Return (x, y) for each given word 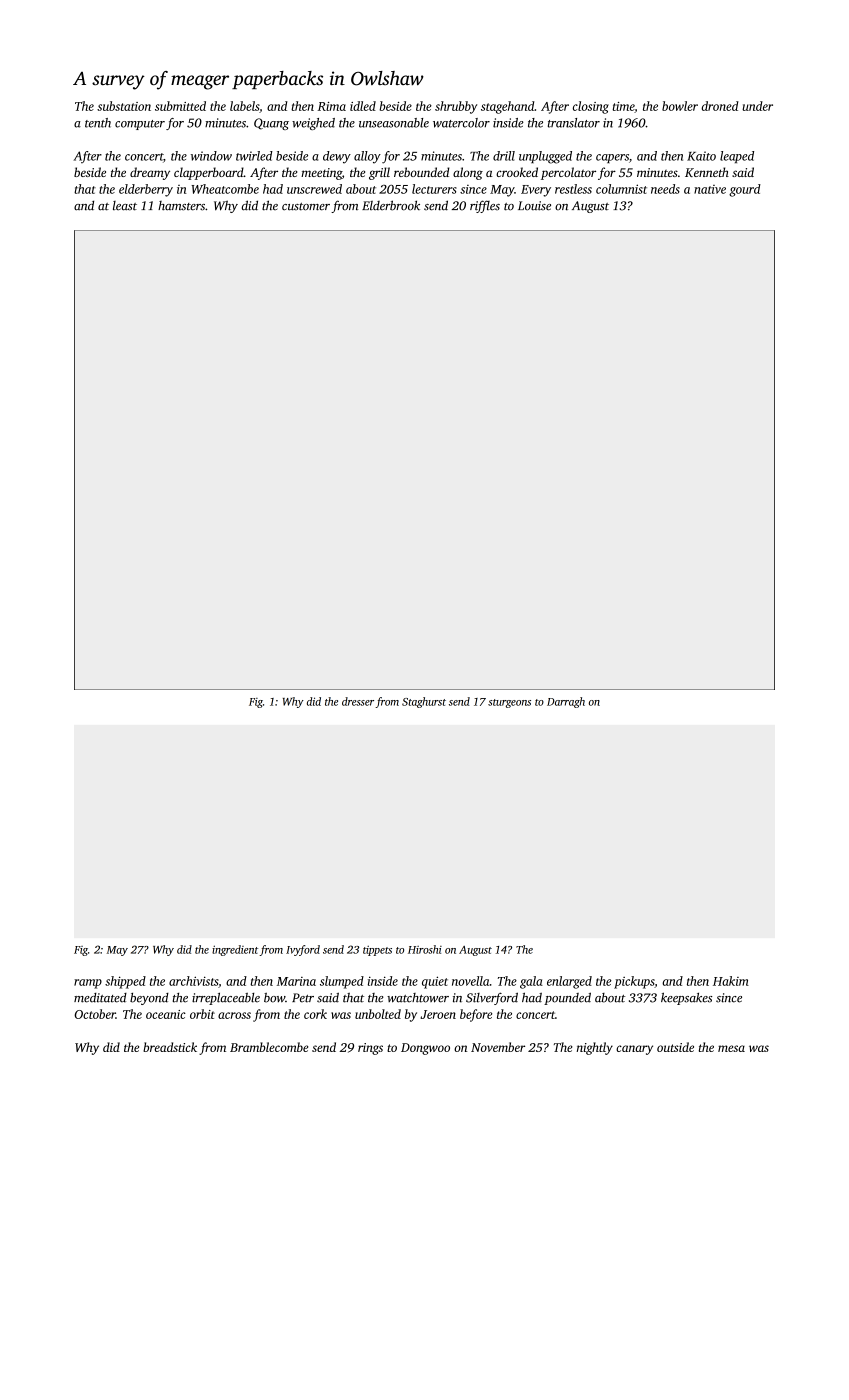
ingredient (235, 950)
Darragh (566, 702)
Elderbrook (391, 205)
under (757, 106)
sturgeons (509, 703)
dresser (358, 701)
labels (244, 106)
